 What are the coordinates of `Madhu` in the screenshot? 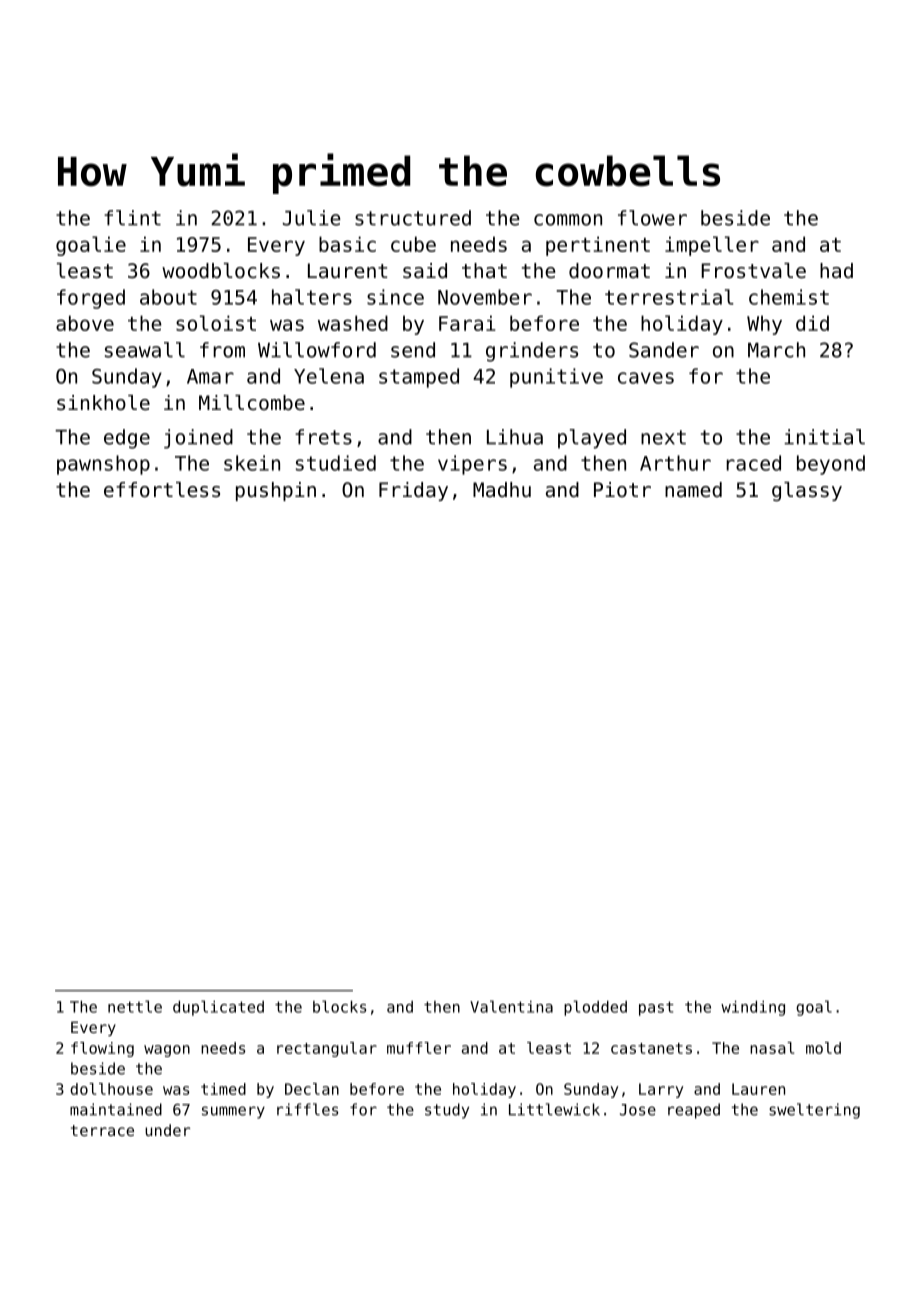 It's located at (502, 490).
